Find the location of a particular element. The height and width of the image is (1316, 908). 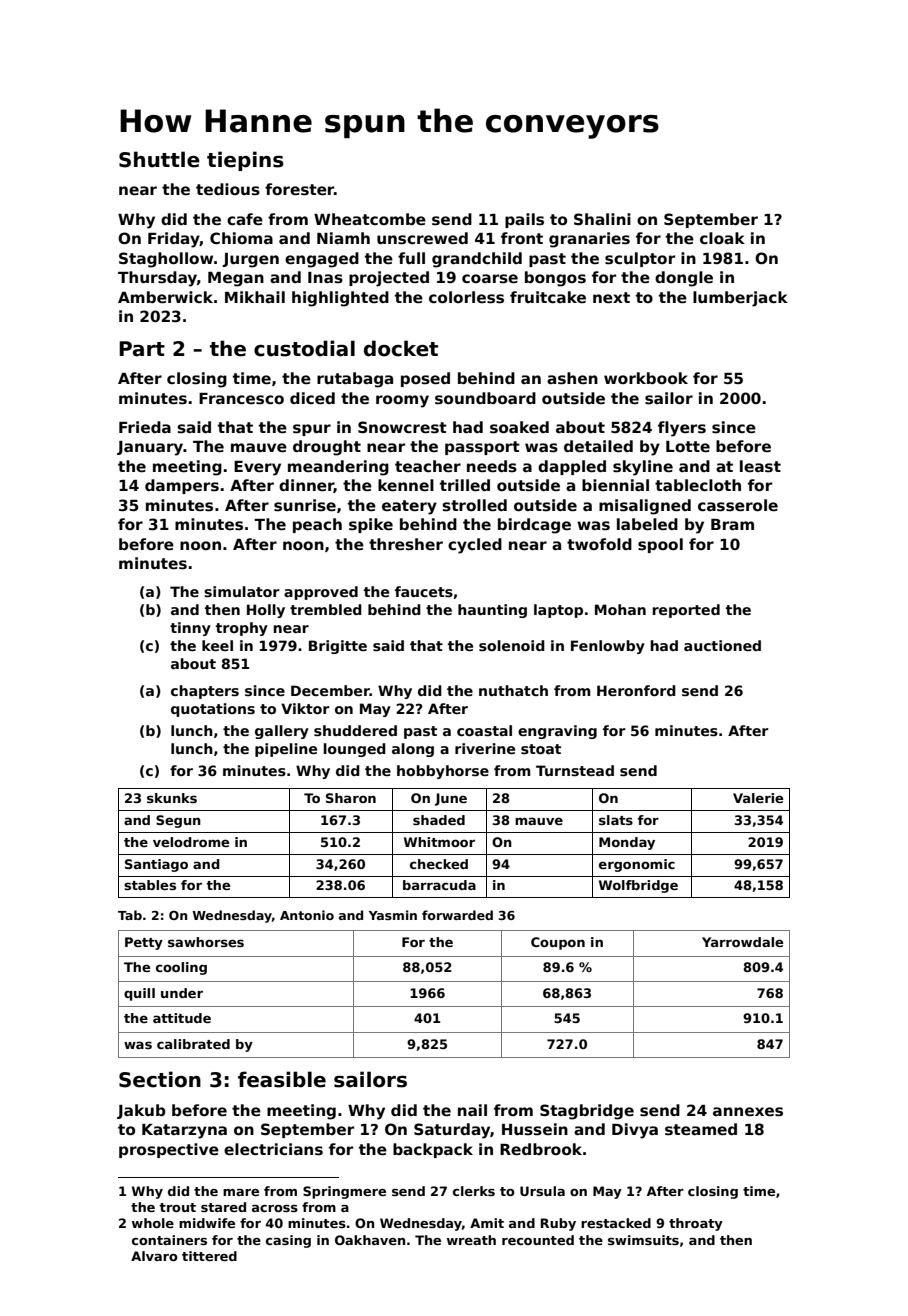

annexes is located at coordinates (748, 1111).
